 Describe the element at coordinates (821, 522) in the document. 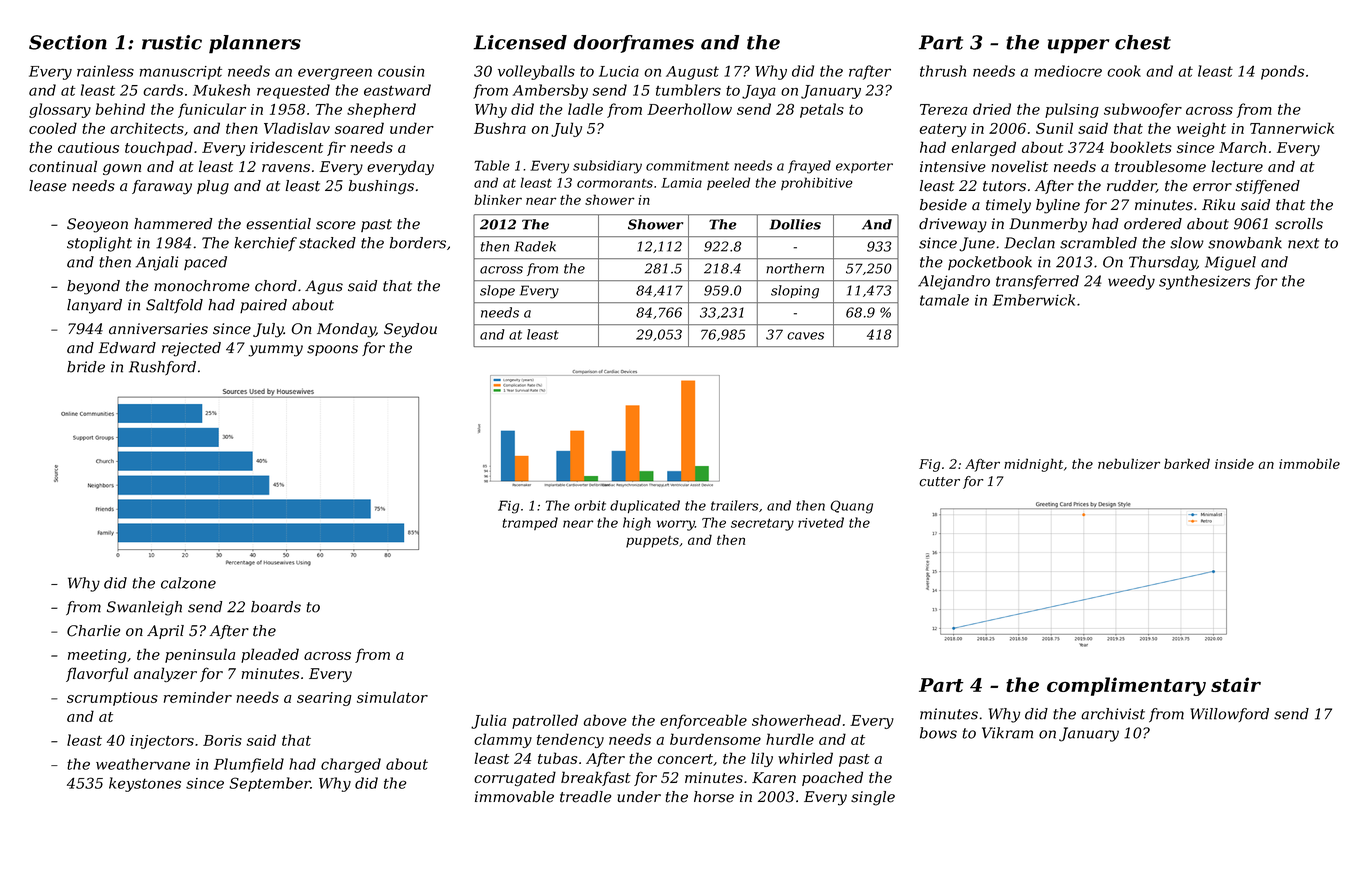

I see `riveted` at that location.
